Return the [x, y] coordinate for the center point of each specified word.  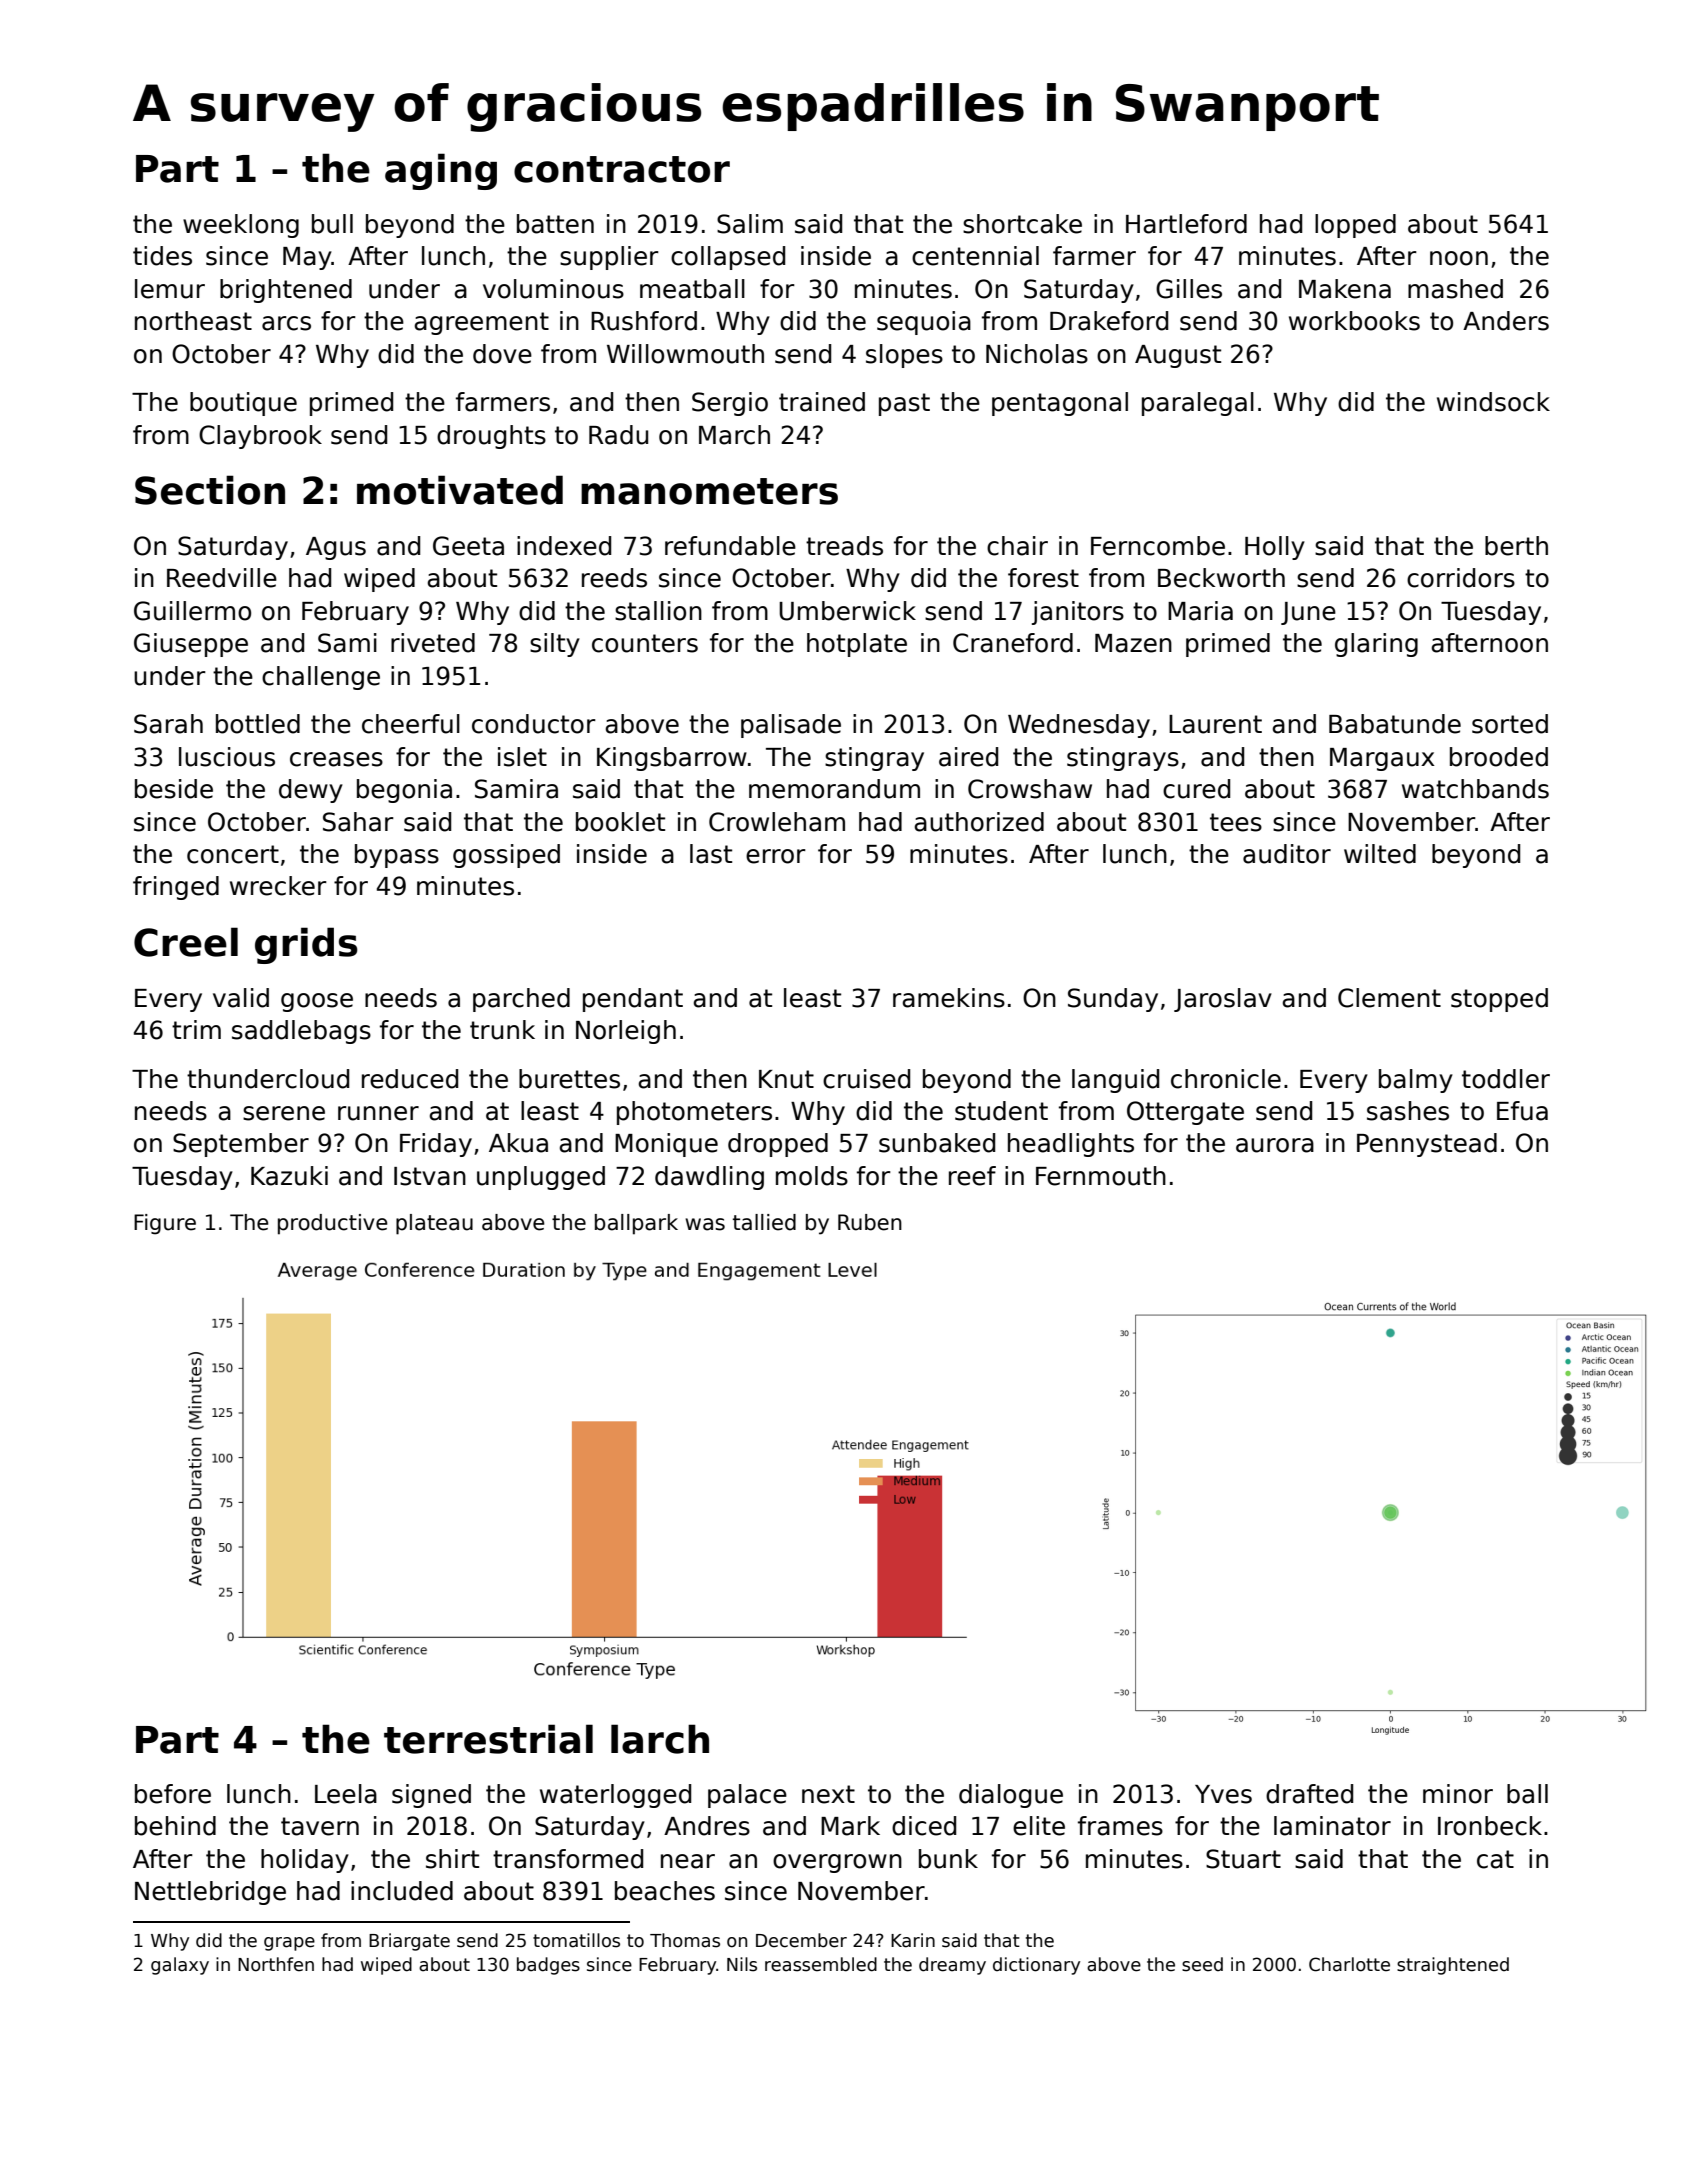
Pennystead [1427, 1145]
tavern [320, 1826]
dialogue [1011, 1796]
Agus [336, 548]
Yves [1223, 1794]
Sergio [730, 404]
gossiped [506, 856]
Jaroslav [1223, 1000]
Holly [1275, 548]
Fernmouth [1101, 1176]
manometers [709, 491]
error [776, 856]
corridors [1461, 578]
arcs [286, 323]
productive [333, 1224]
